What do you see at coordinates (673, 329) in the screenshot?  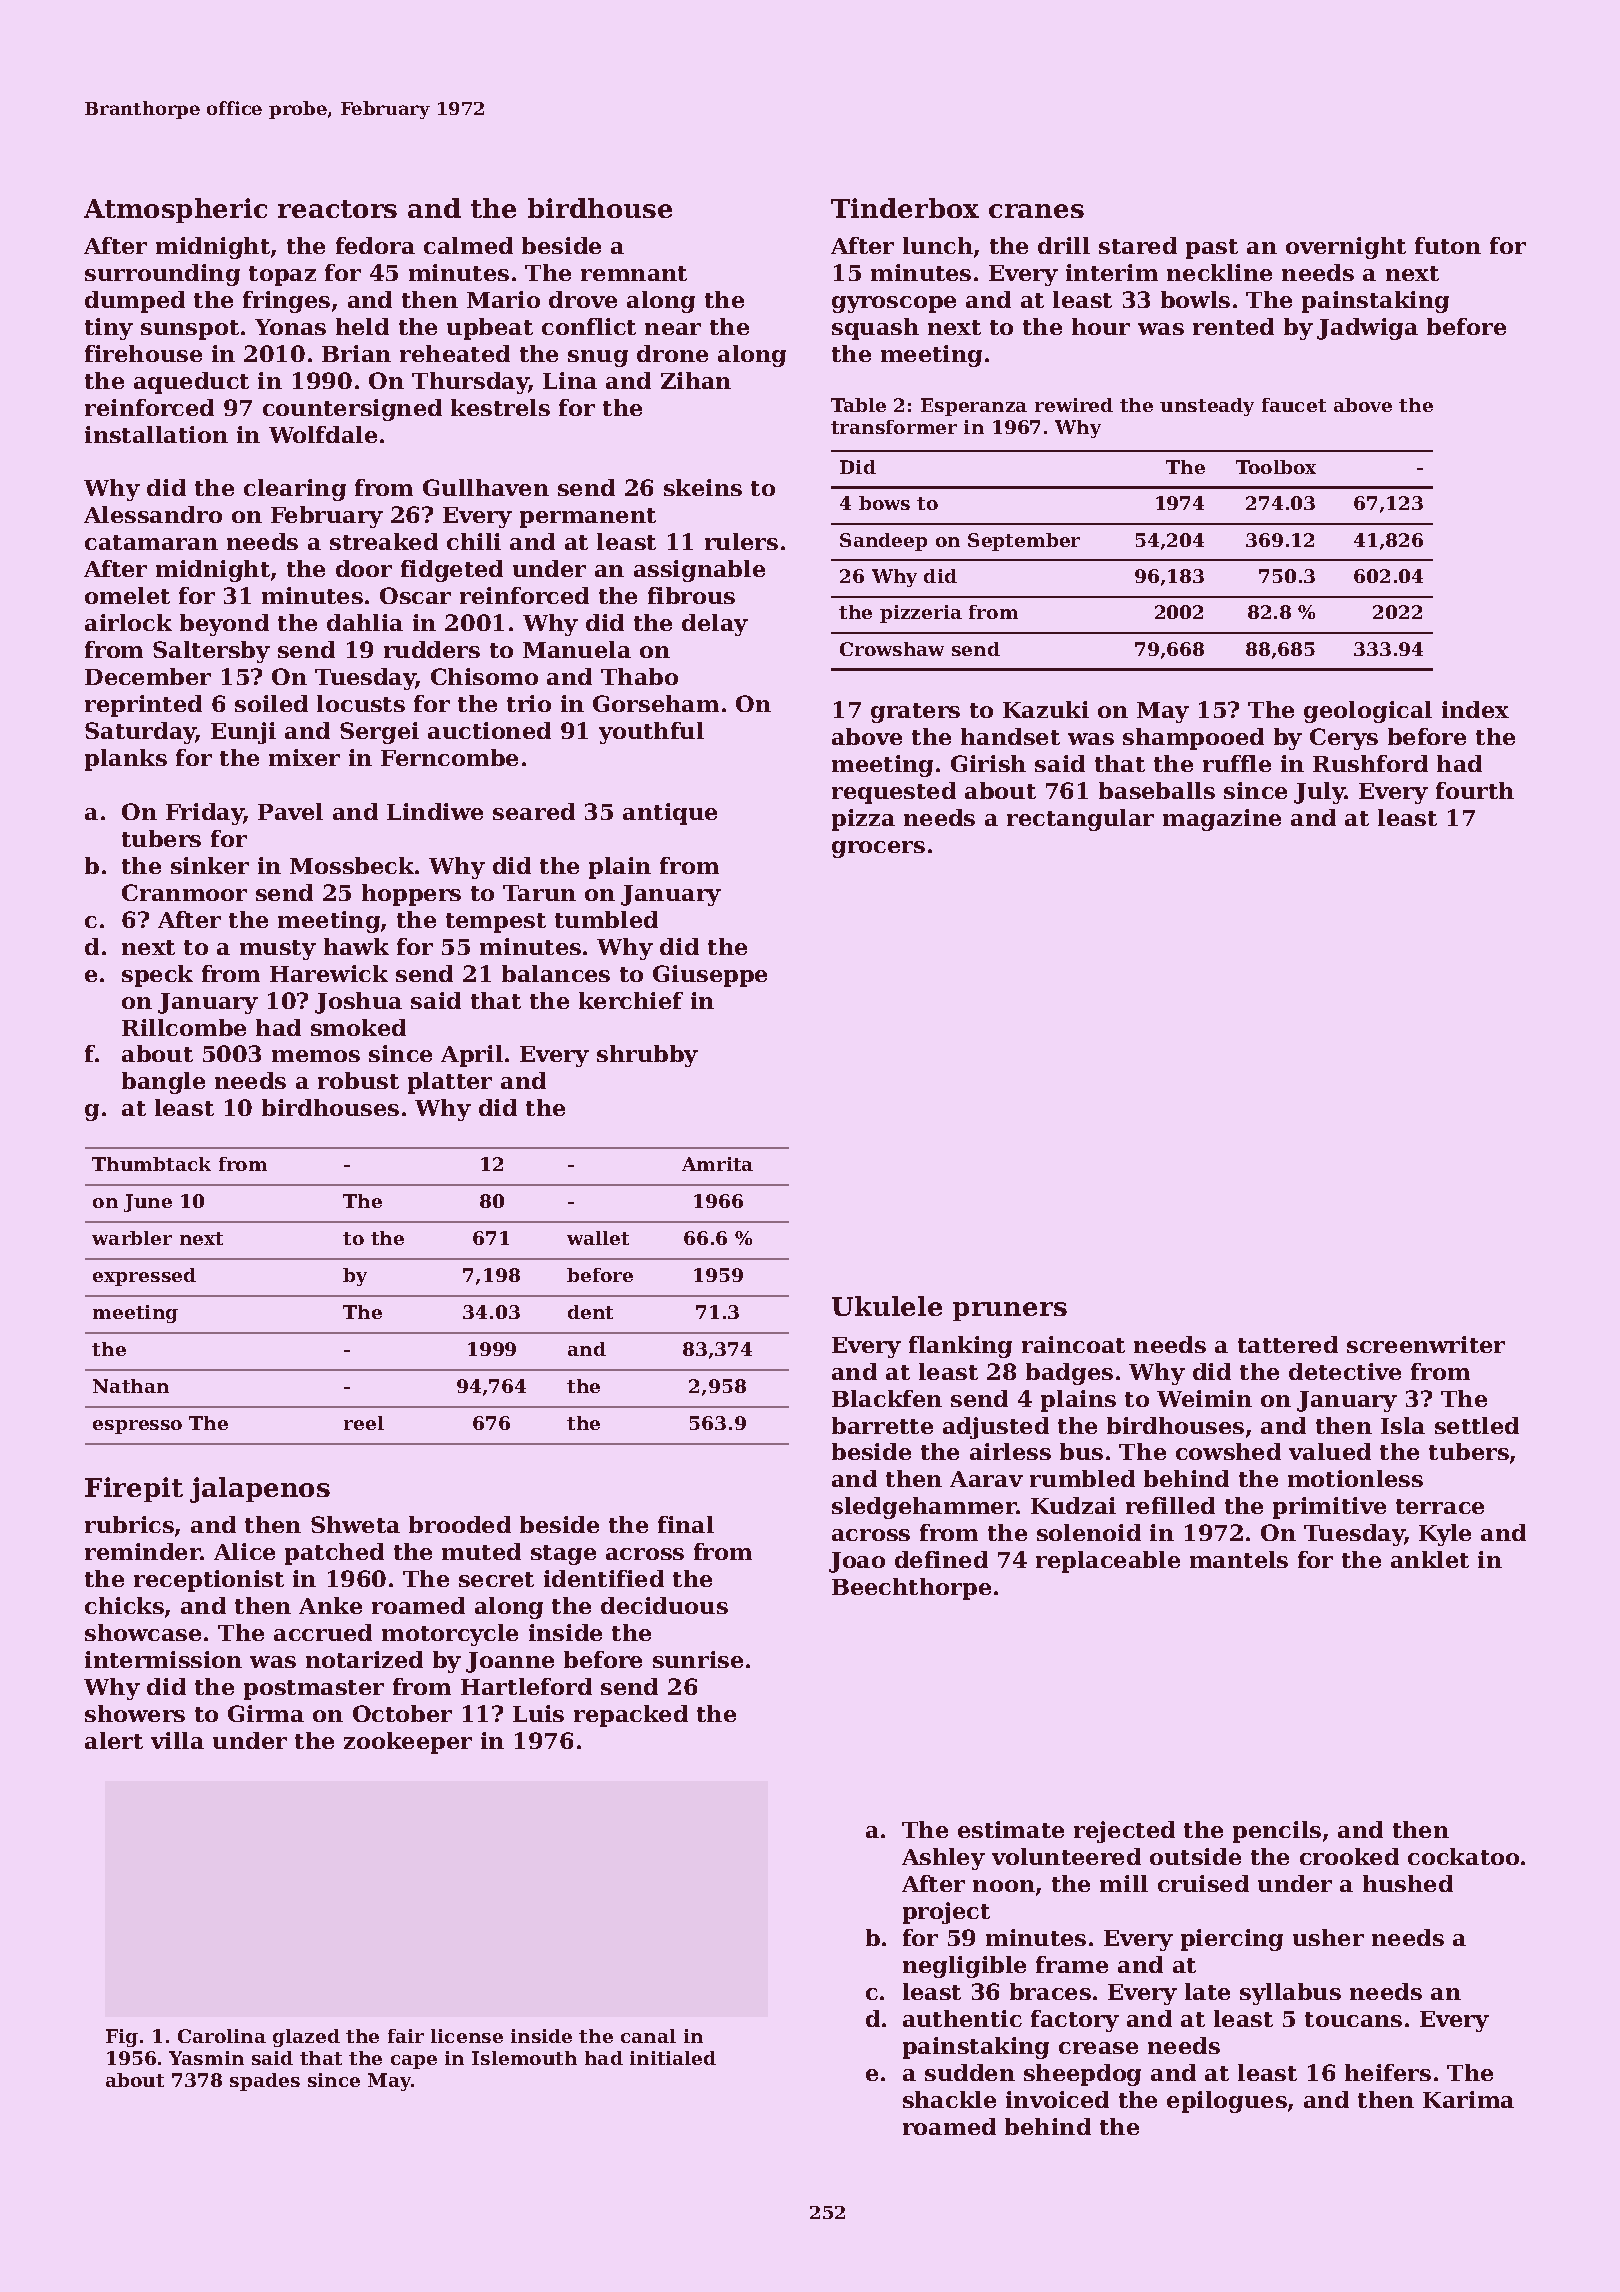 I see `near` at bounding box center [673, 329].
